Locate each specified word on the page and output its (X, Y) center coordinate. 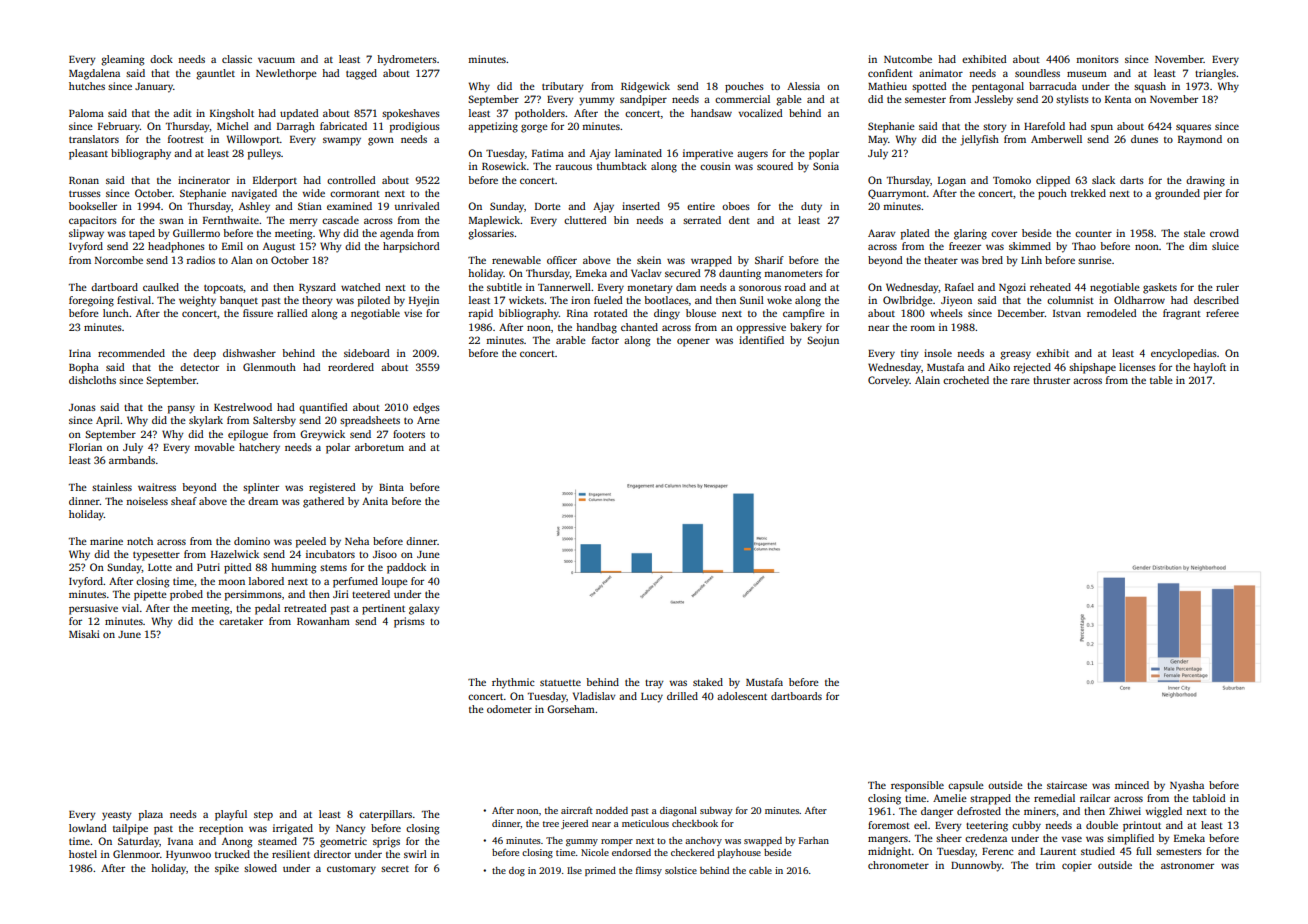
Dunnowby (976, 866)
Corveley (889, 381)
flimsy (649, 871)
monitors (1097, 59)
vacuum (276, 60)
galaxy (424, 609)
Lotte (160, 567)
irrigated (293, 829)
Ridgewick (645, 87)
